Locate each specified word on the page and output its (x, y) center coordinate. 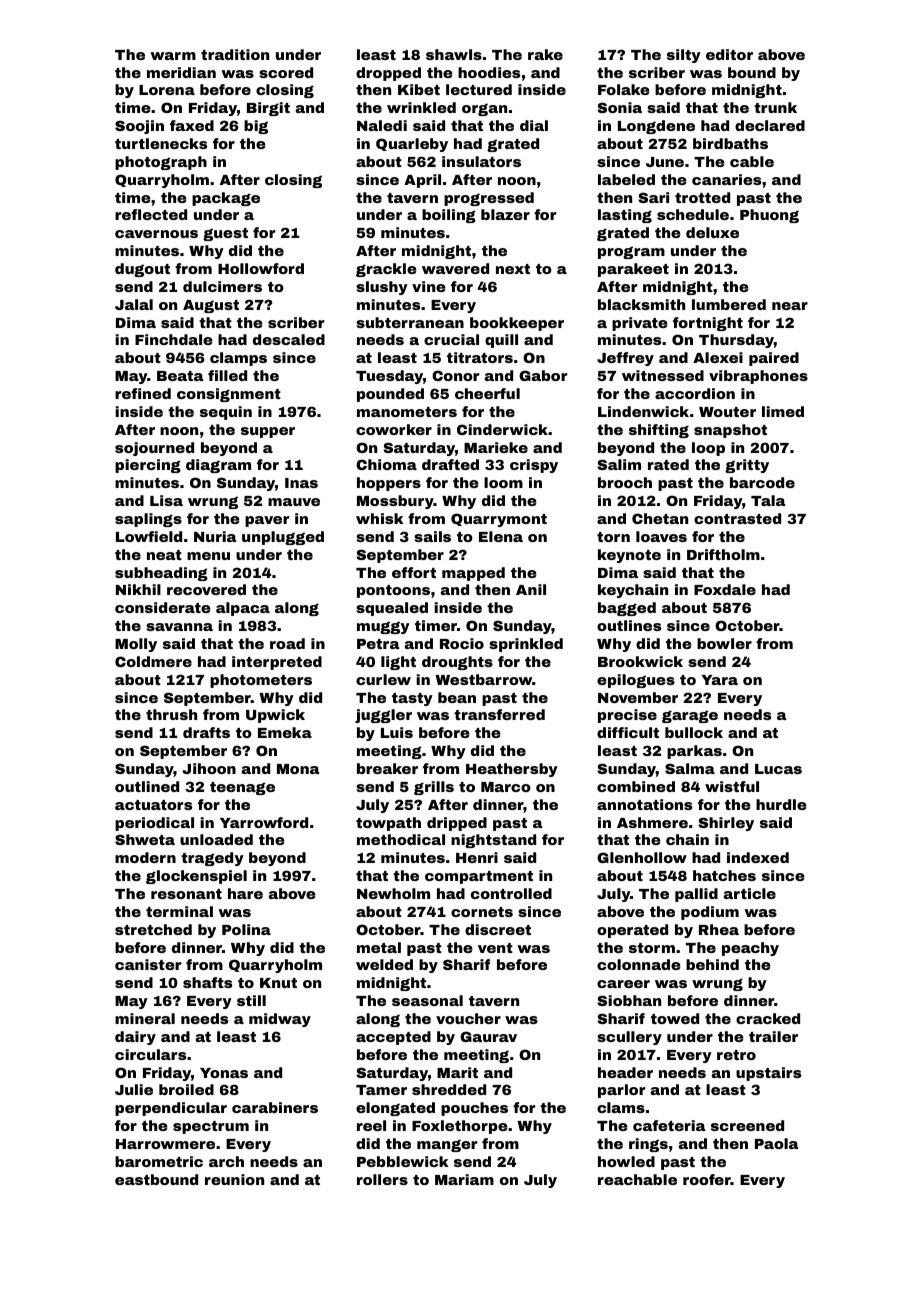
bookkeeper (517, 324)
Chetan (660, 518)
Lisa (166, 500)
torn (613, 537)
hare (245, 893)
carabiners (275, 1107)
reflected (151, 214)
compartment (479, 877)
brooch (625, 482)
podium (710, 913)
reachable (637, 1179)
